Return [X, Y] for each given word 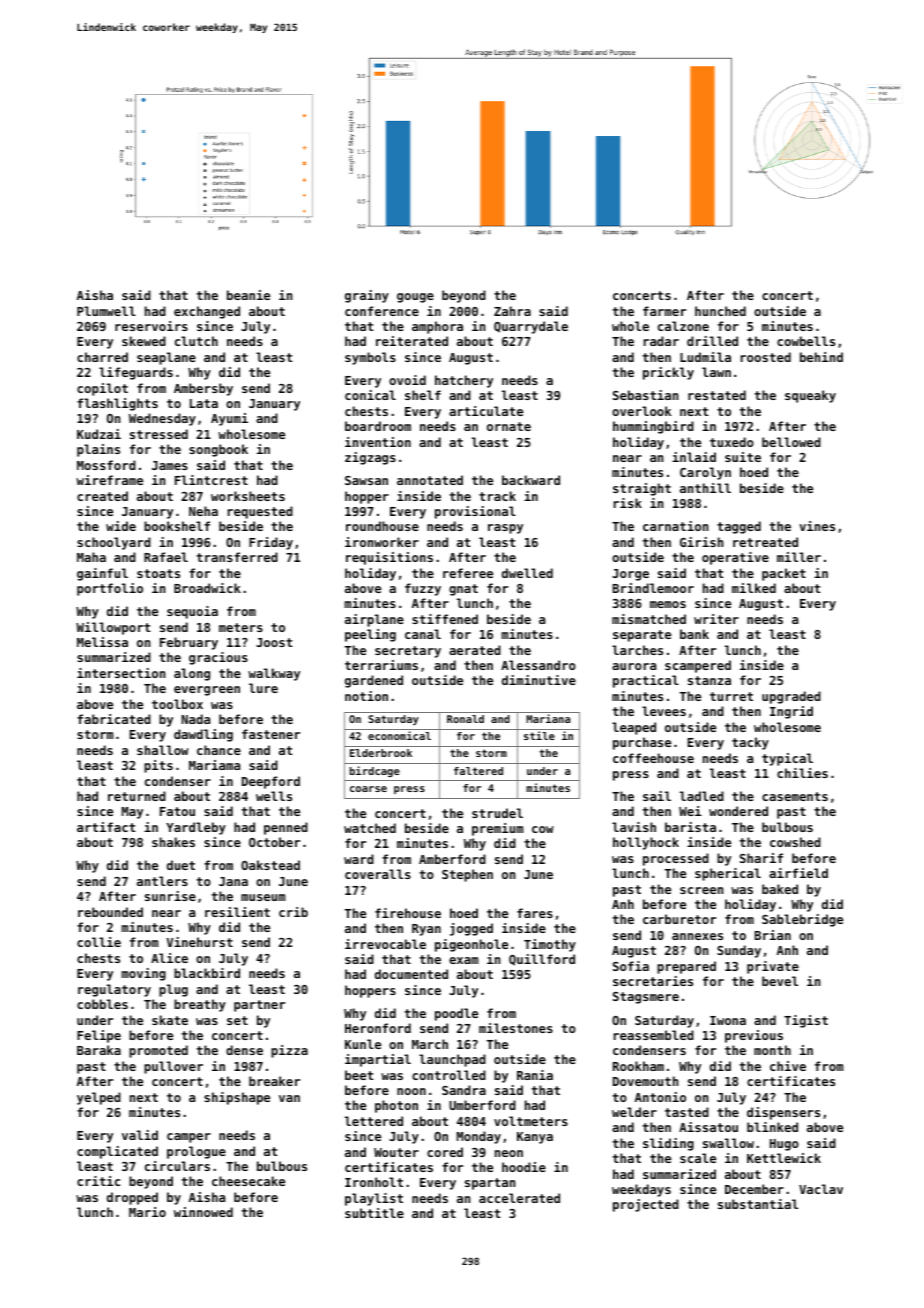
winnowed [203, 1212]
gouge [415, 298]
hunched [720, 311]
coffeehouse [653, 758]
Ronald [465, 719]
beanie [248, 295]
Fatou [177, 811]
